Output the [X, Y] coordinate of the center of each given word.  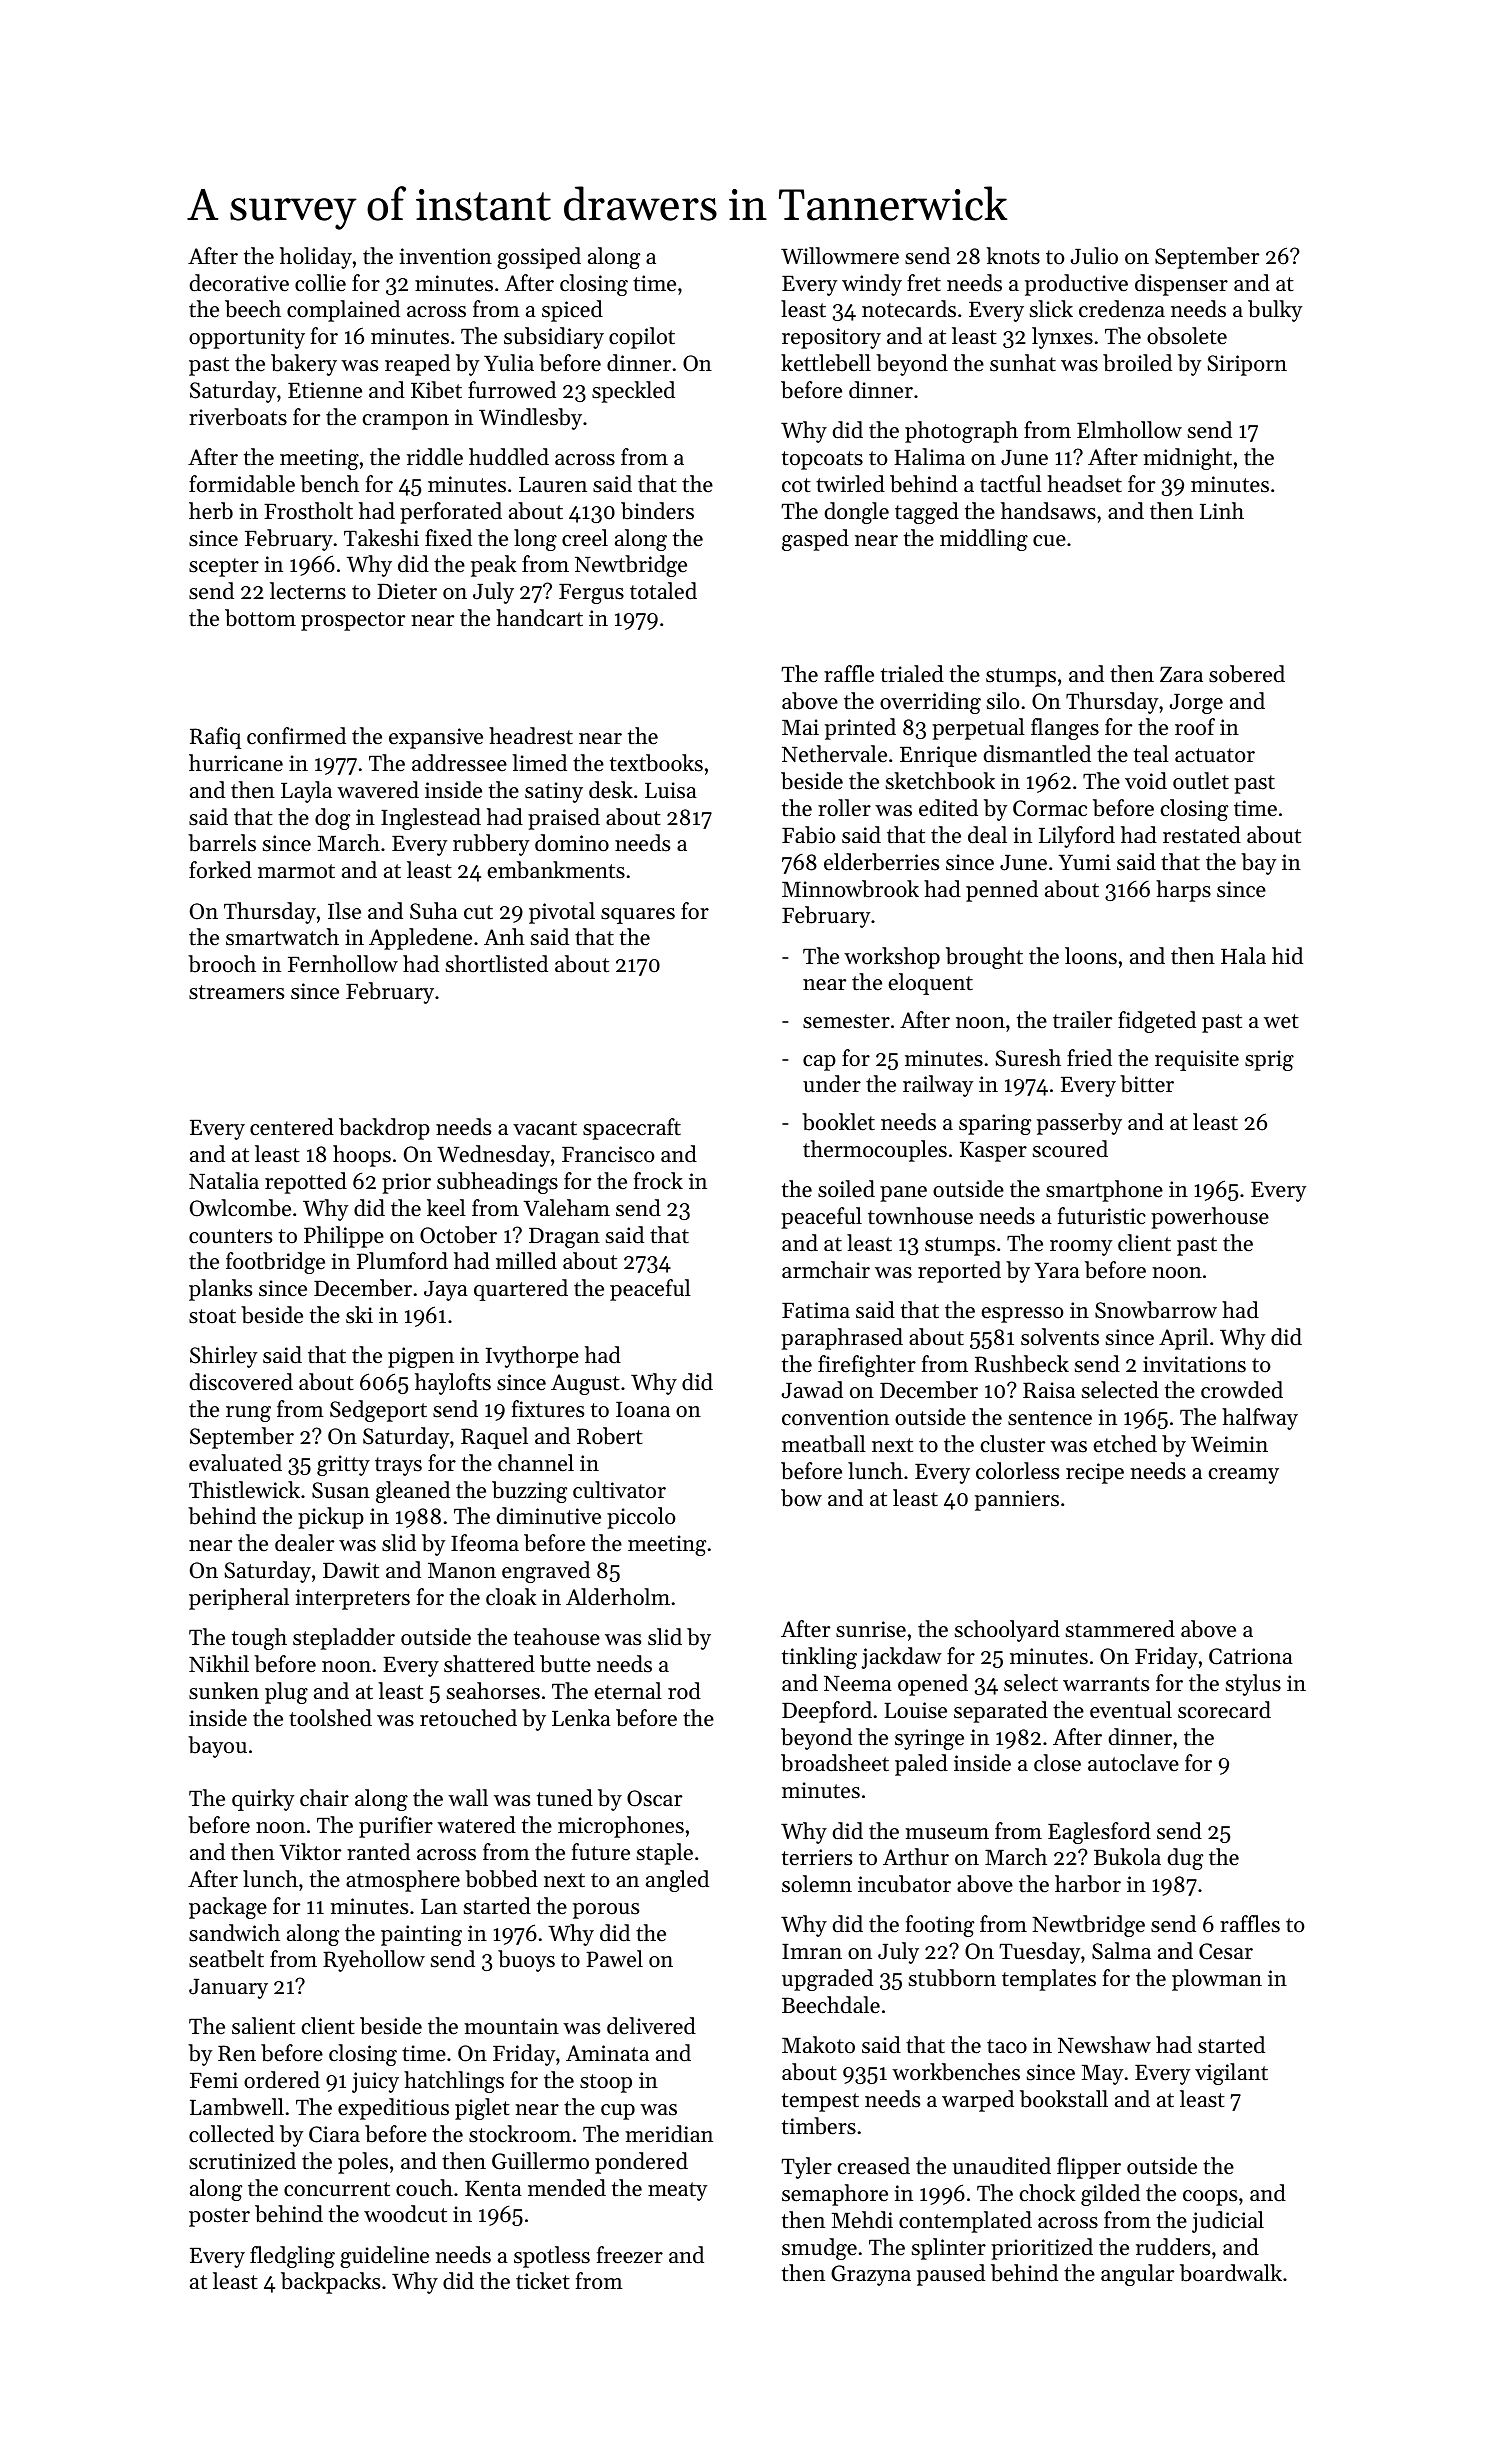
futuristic [1102, 1216]
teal [1151, 754]
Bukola [1127, 1857]
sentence [1050, 1418]
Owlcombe [240, 1208]
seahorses [493, 1691]
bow [801, 1498]
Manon [462, 1570]
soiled [846, 1189]
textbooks [656, 763]
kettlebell [826, 363]
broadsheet [835, 1763]
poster [219, 2217]
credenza [1122, 309]
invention [445, 256]
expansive [436, 738]
